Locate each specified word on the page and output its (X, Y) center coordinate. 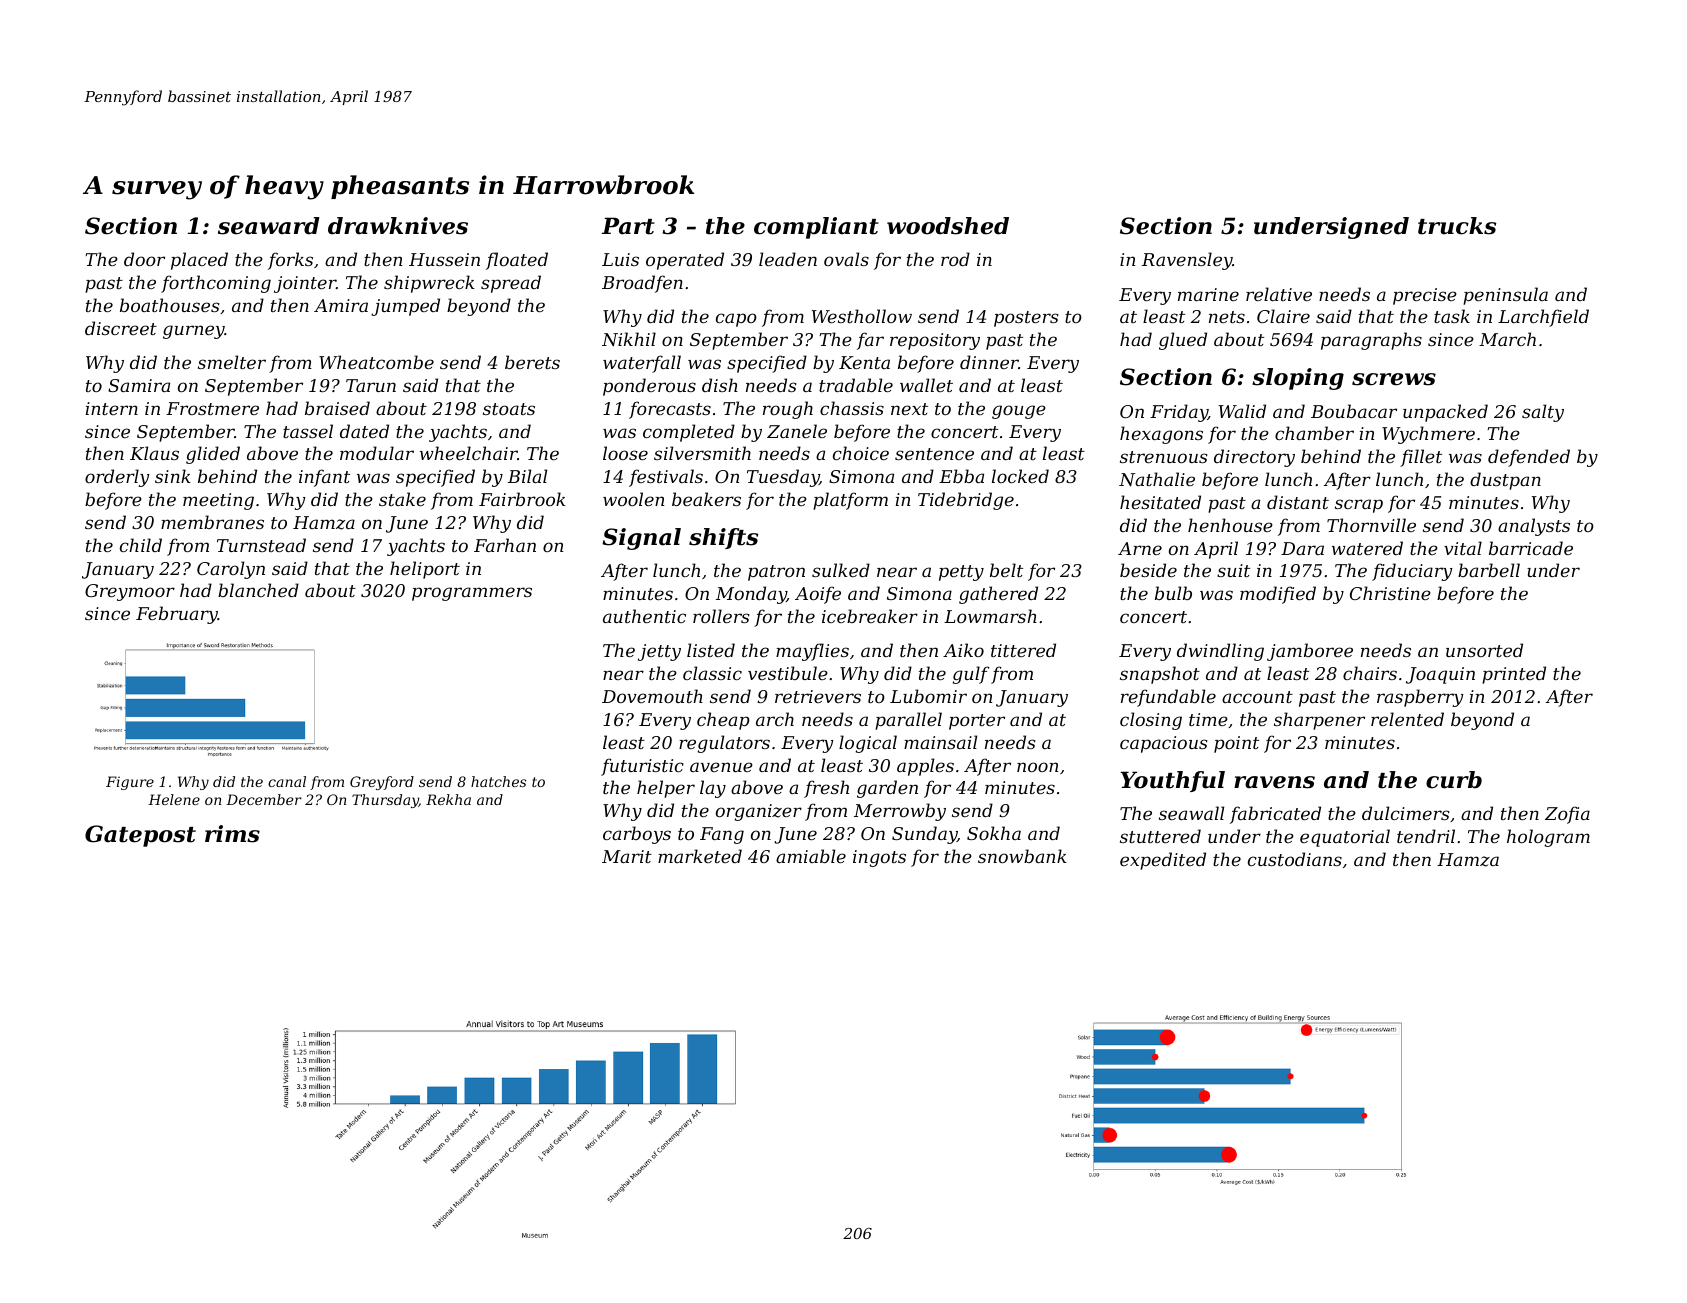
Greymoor (130, 592)
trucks (1457, 226)
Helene (174, 799)
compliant (816, 228)
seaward (269, 226)
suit (1233, 570)
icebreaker (870, 616)
